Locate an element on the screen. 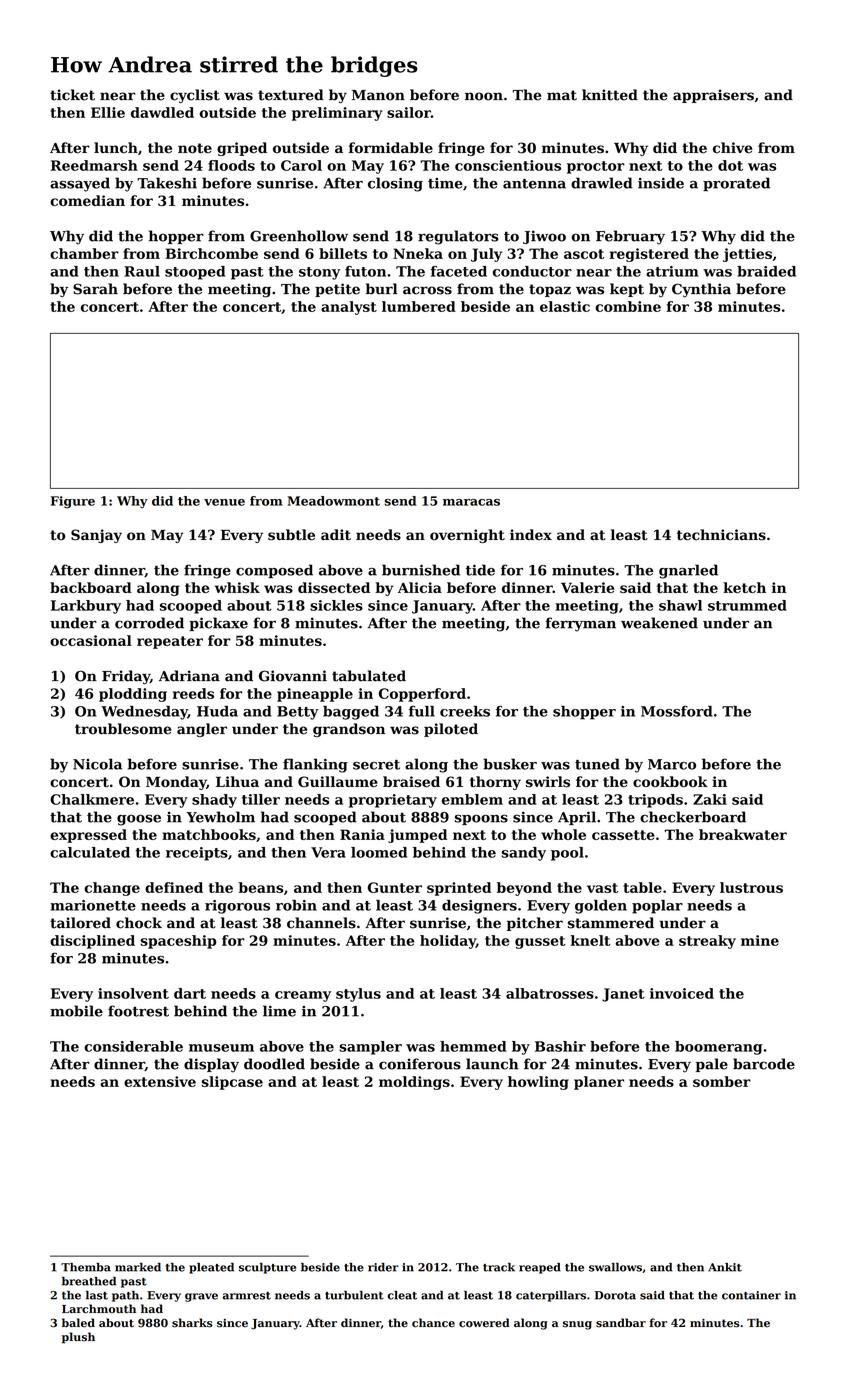 The height and width of the screenshot is (1400, 849). Figure is located at coordinates (73, 502).
